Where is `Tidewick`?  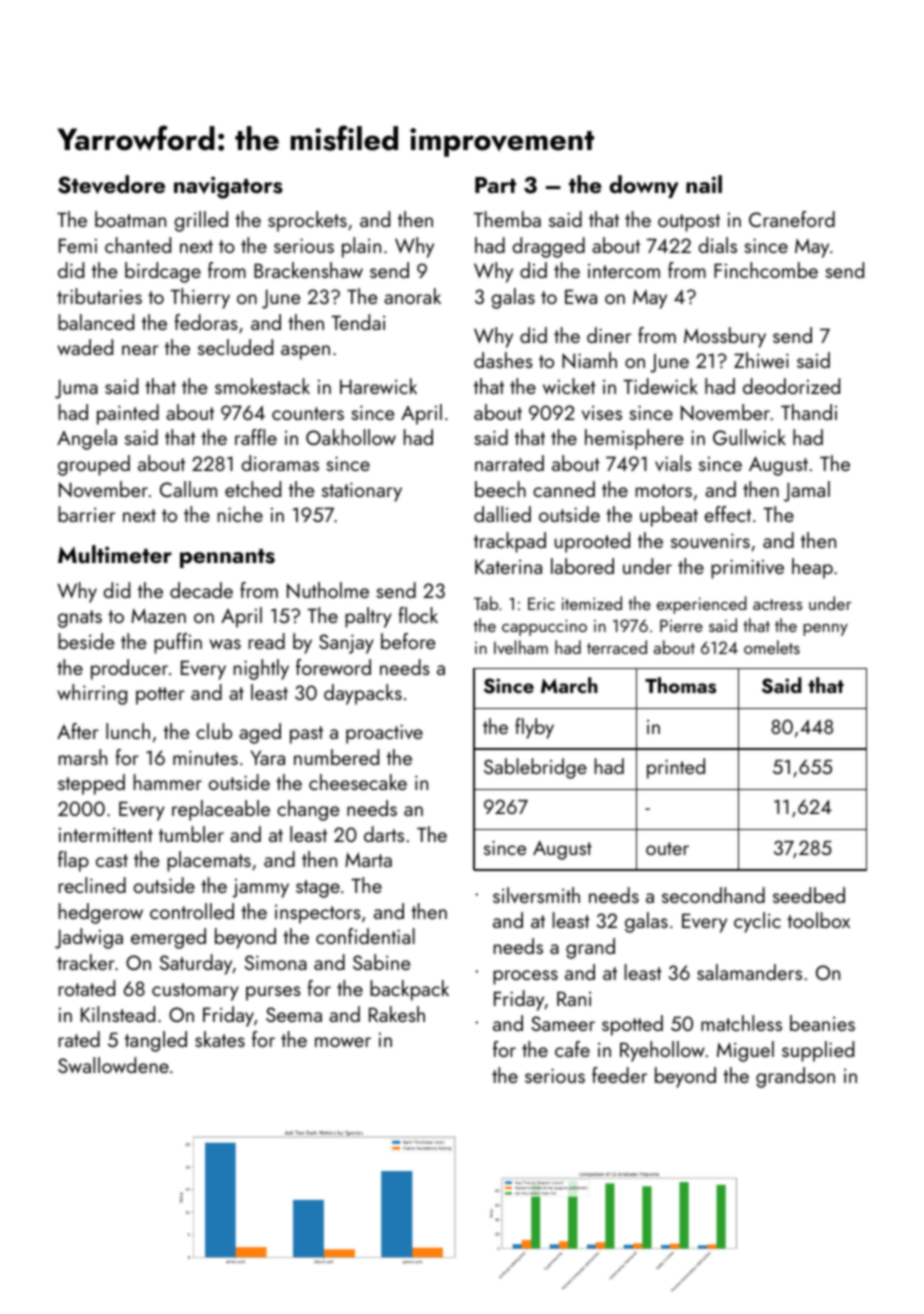 Tidewick is located at coordinates (660, 386).
